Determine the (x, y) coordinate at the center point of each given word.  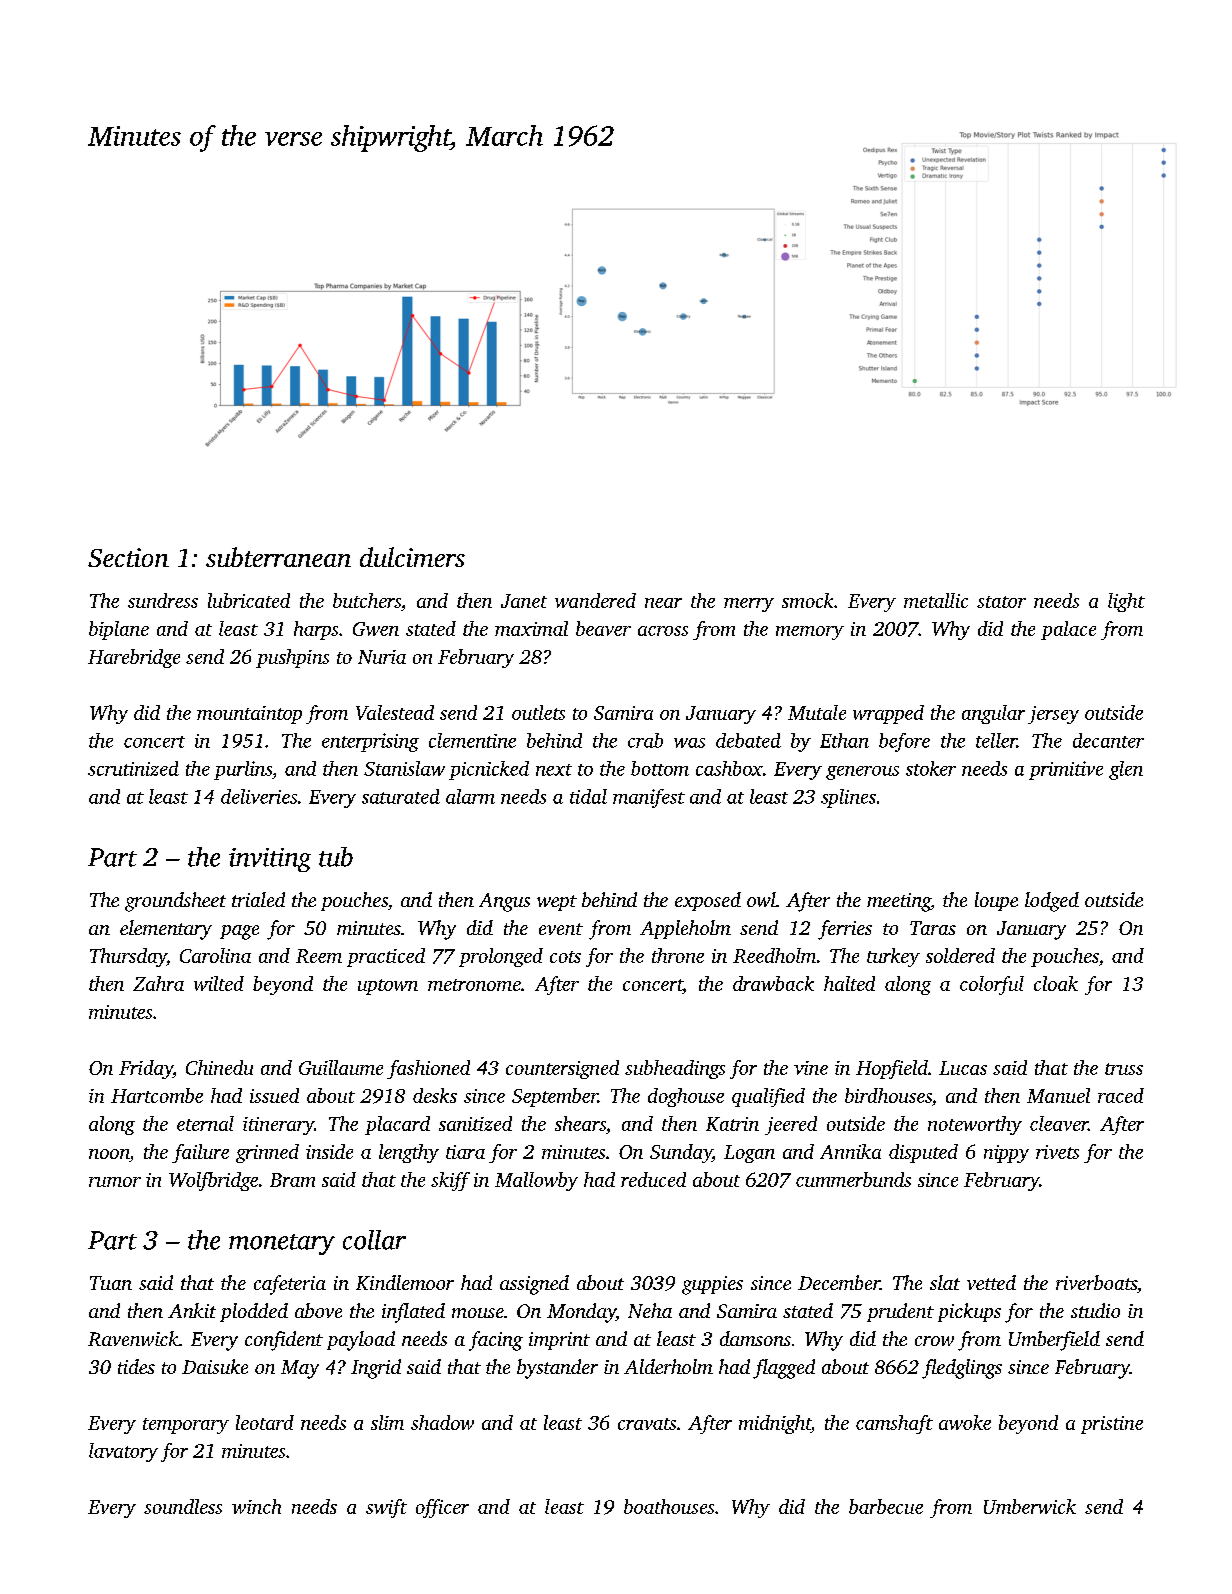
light (1126, 602)
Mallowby (536, 1181)
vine (811, 1068)
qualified (768, 1097)
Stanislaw (404, 768)
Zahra (158, 983)
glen (1126, 770)
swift (386, 1508)
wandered (595, 600)
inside (329, 1151)
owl (761, 899)
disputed (923, 1153)
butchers (367, 600)
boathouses (669, 1506)
